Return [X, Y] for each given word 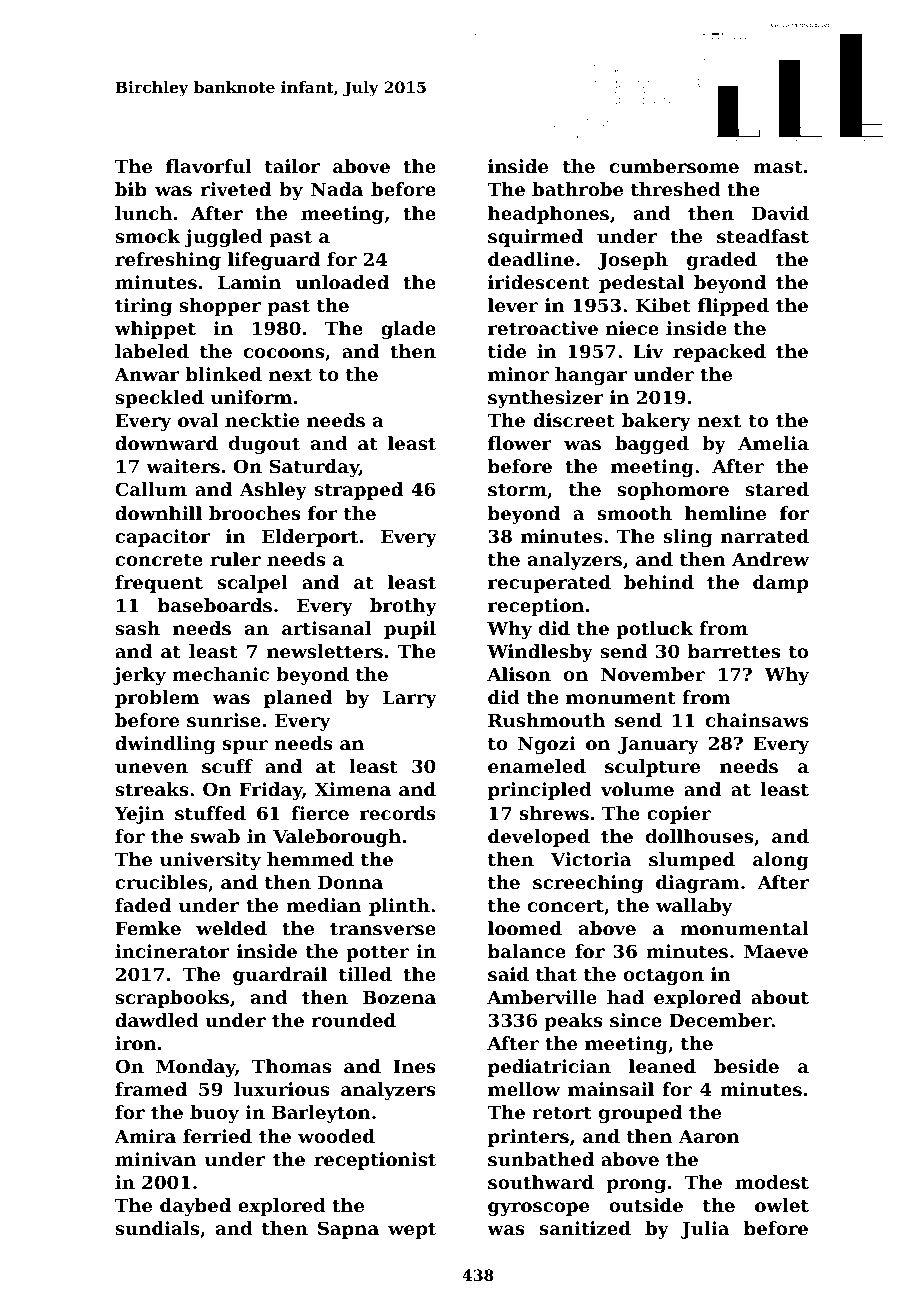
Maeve [776, 951]
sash [137, 628]
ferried [217, 1136]
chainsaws [757, 720]
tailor [292, 166]
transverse [383, 928]
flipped [733, 307]
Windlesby [540, 653]
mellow [524, 1089]
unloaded [342, 282]
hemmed [310, 859]
